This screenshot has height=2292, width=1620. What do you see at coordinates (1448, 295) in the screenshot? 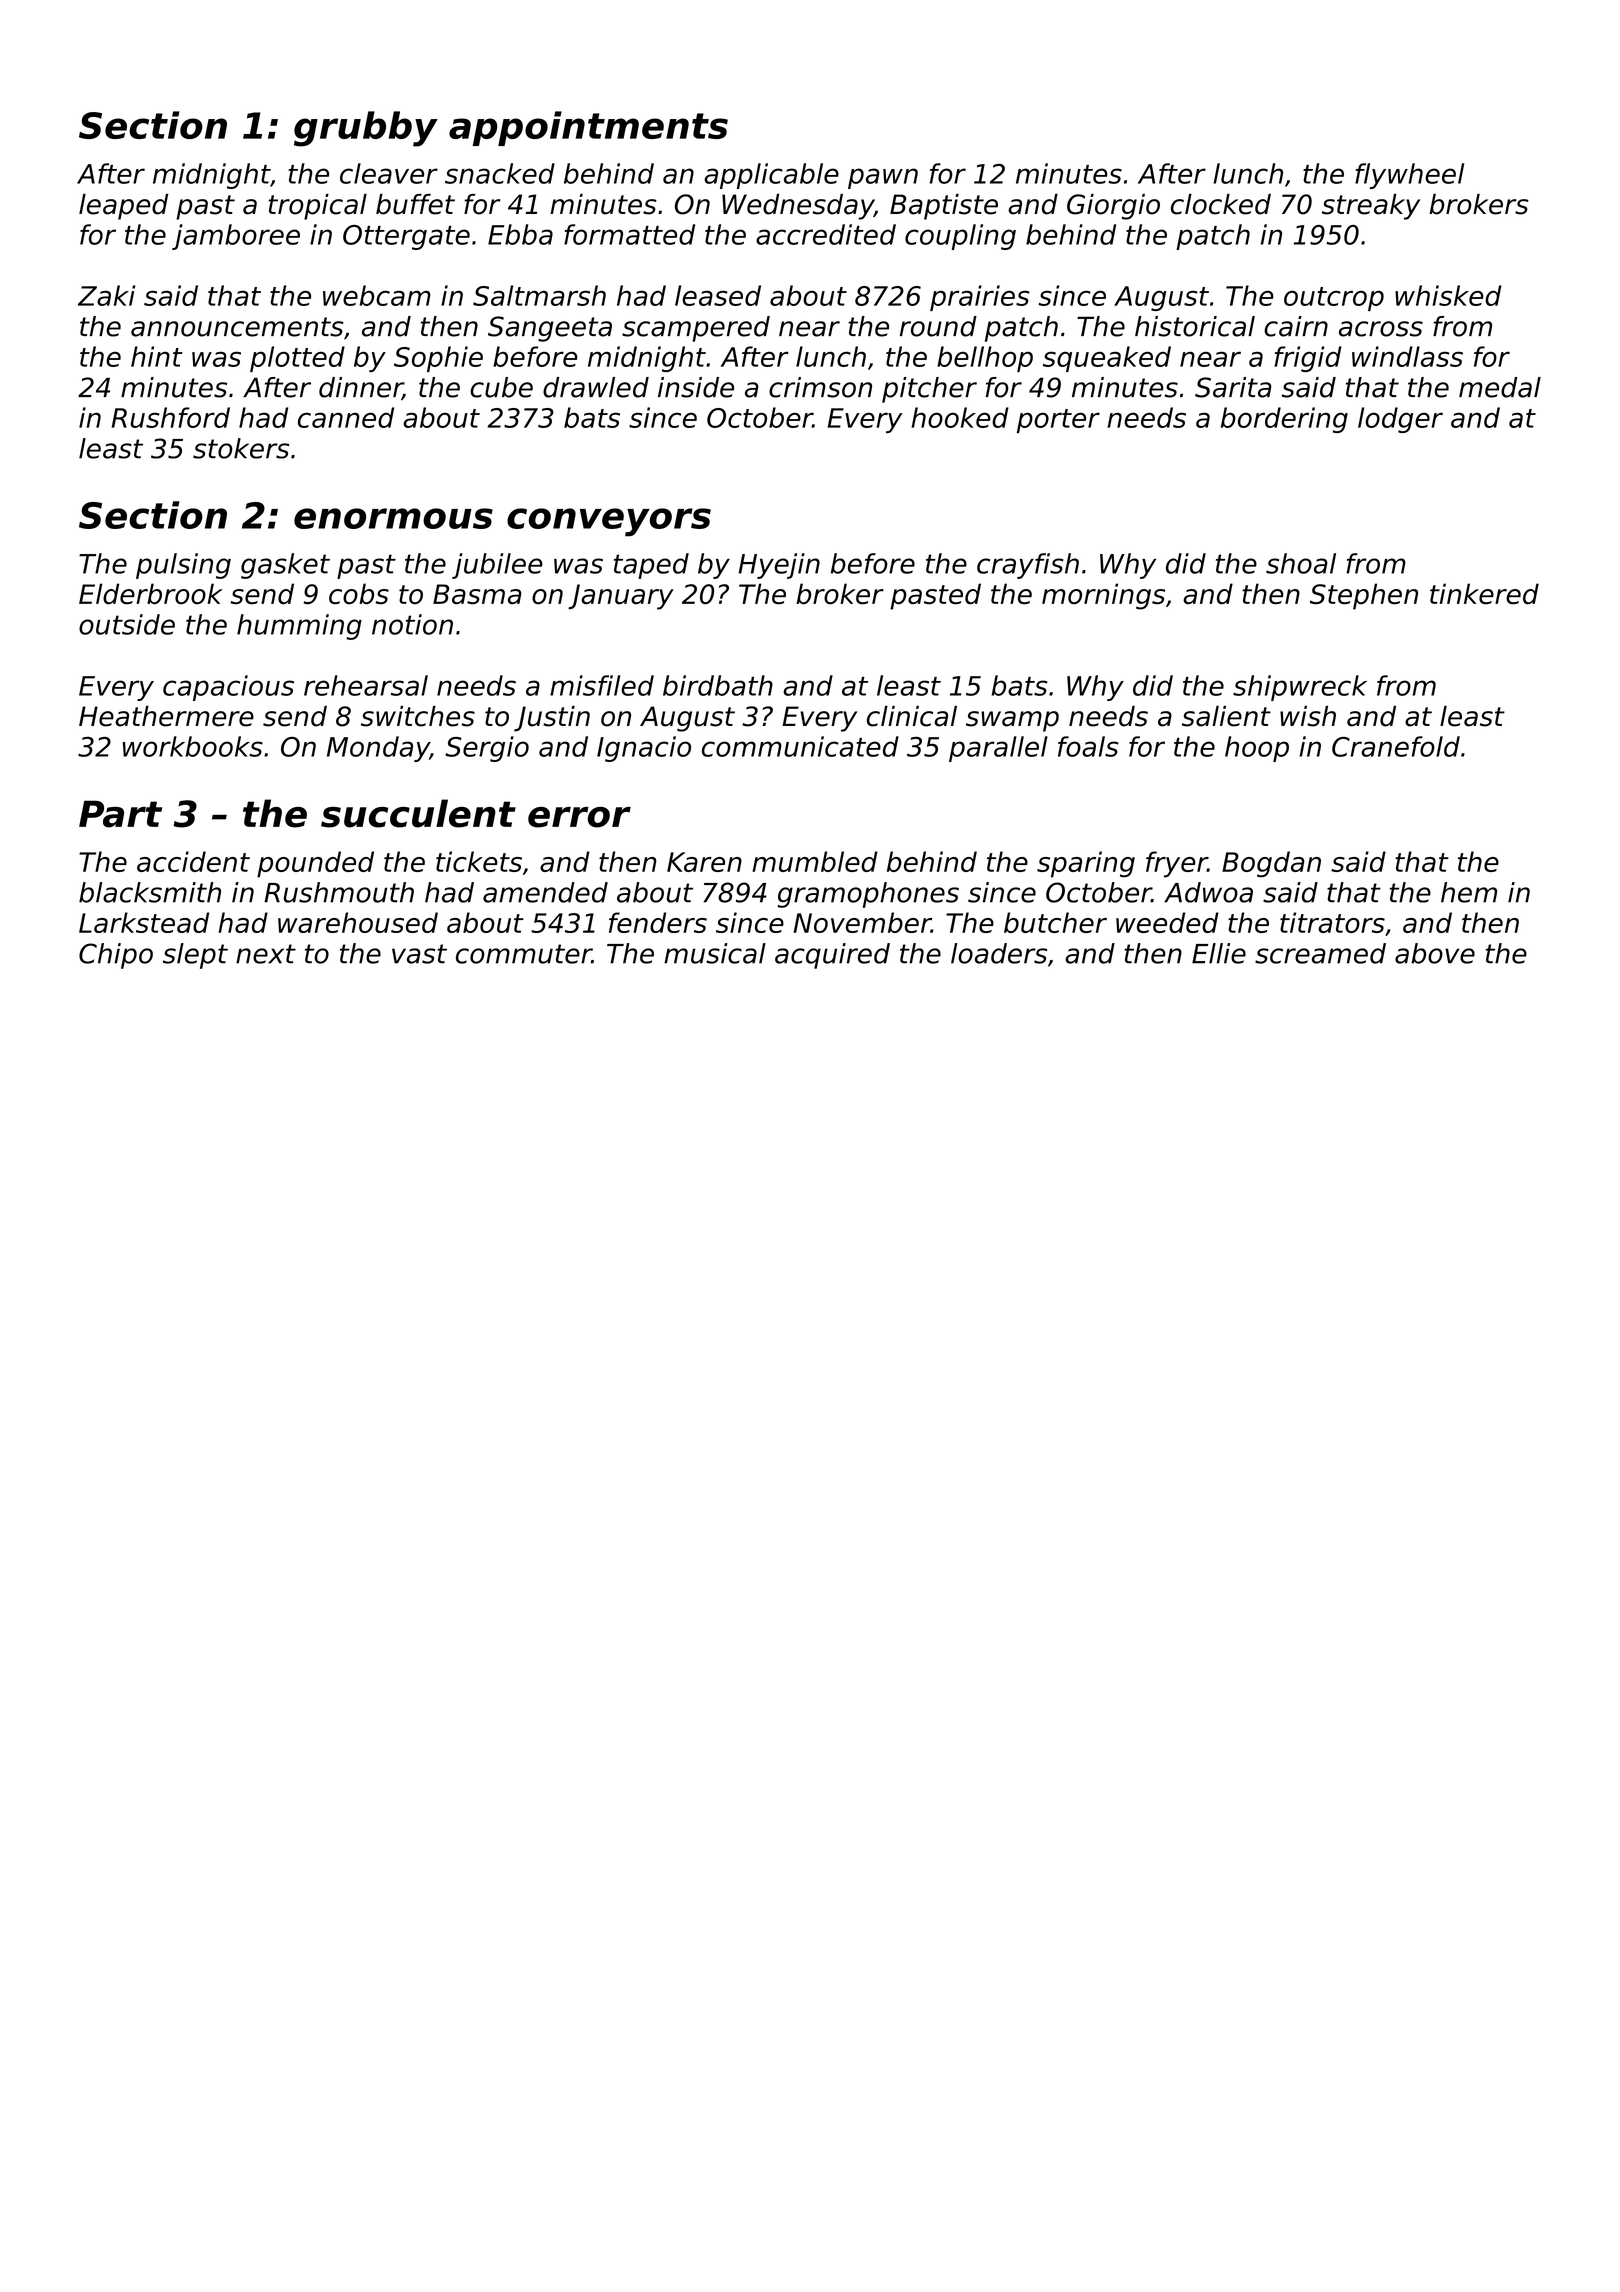
I see `whisked` at bounding box center [1448, 295].
